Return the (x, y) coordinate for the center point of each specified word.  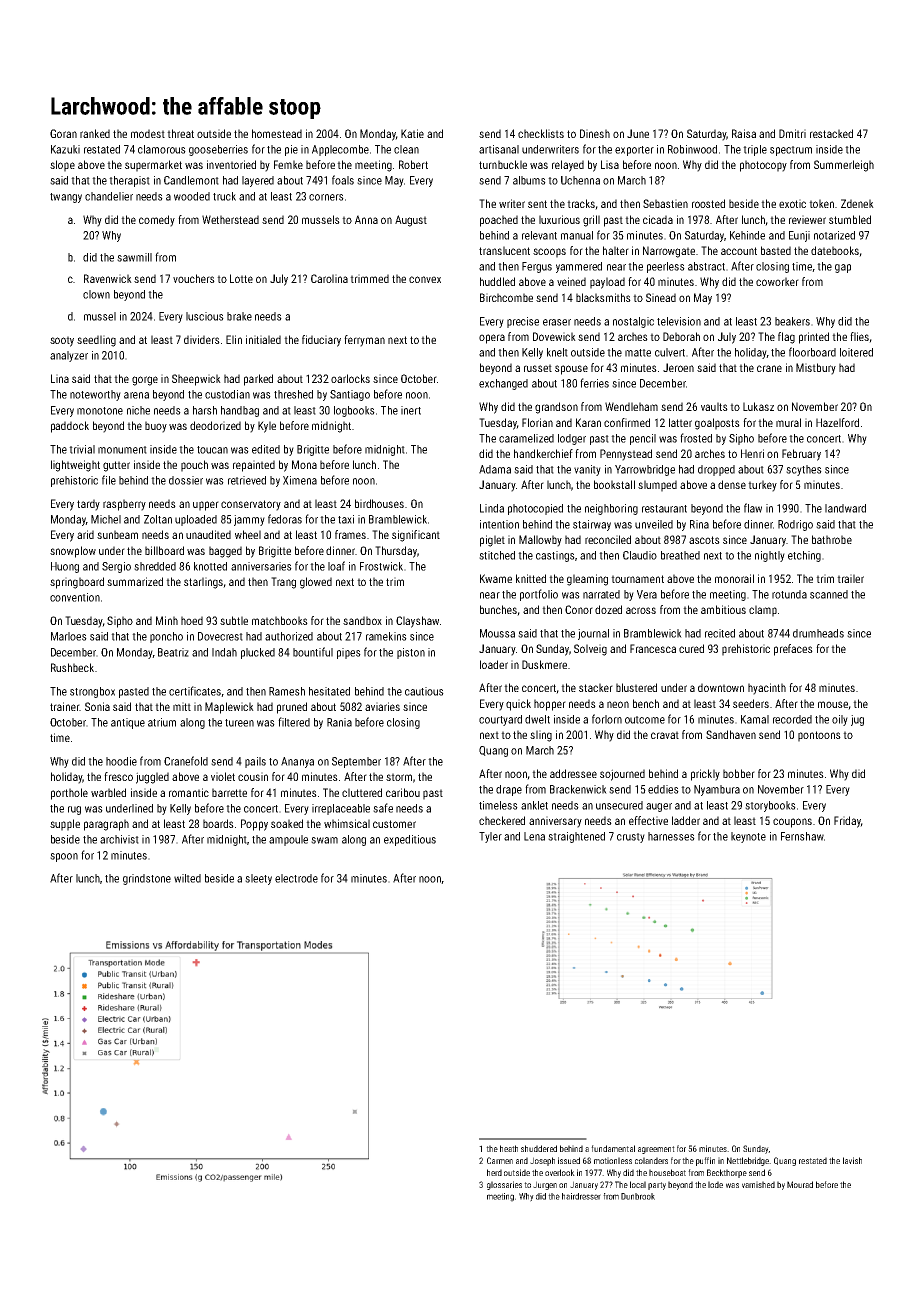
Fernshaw (802, 836)
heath (509, 1148)
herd (494, 1172)
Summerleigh (844, 166)
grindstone (147, 879)
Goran (63, 133)
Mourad (800, 1184)
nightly (770, 556)
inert (411, 410)
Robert (413, 164)
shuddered (539, 1148)
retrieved (247, 480)
